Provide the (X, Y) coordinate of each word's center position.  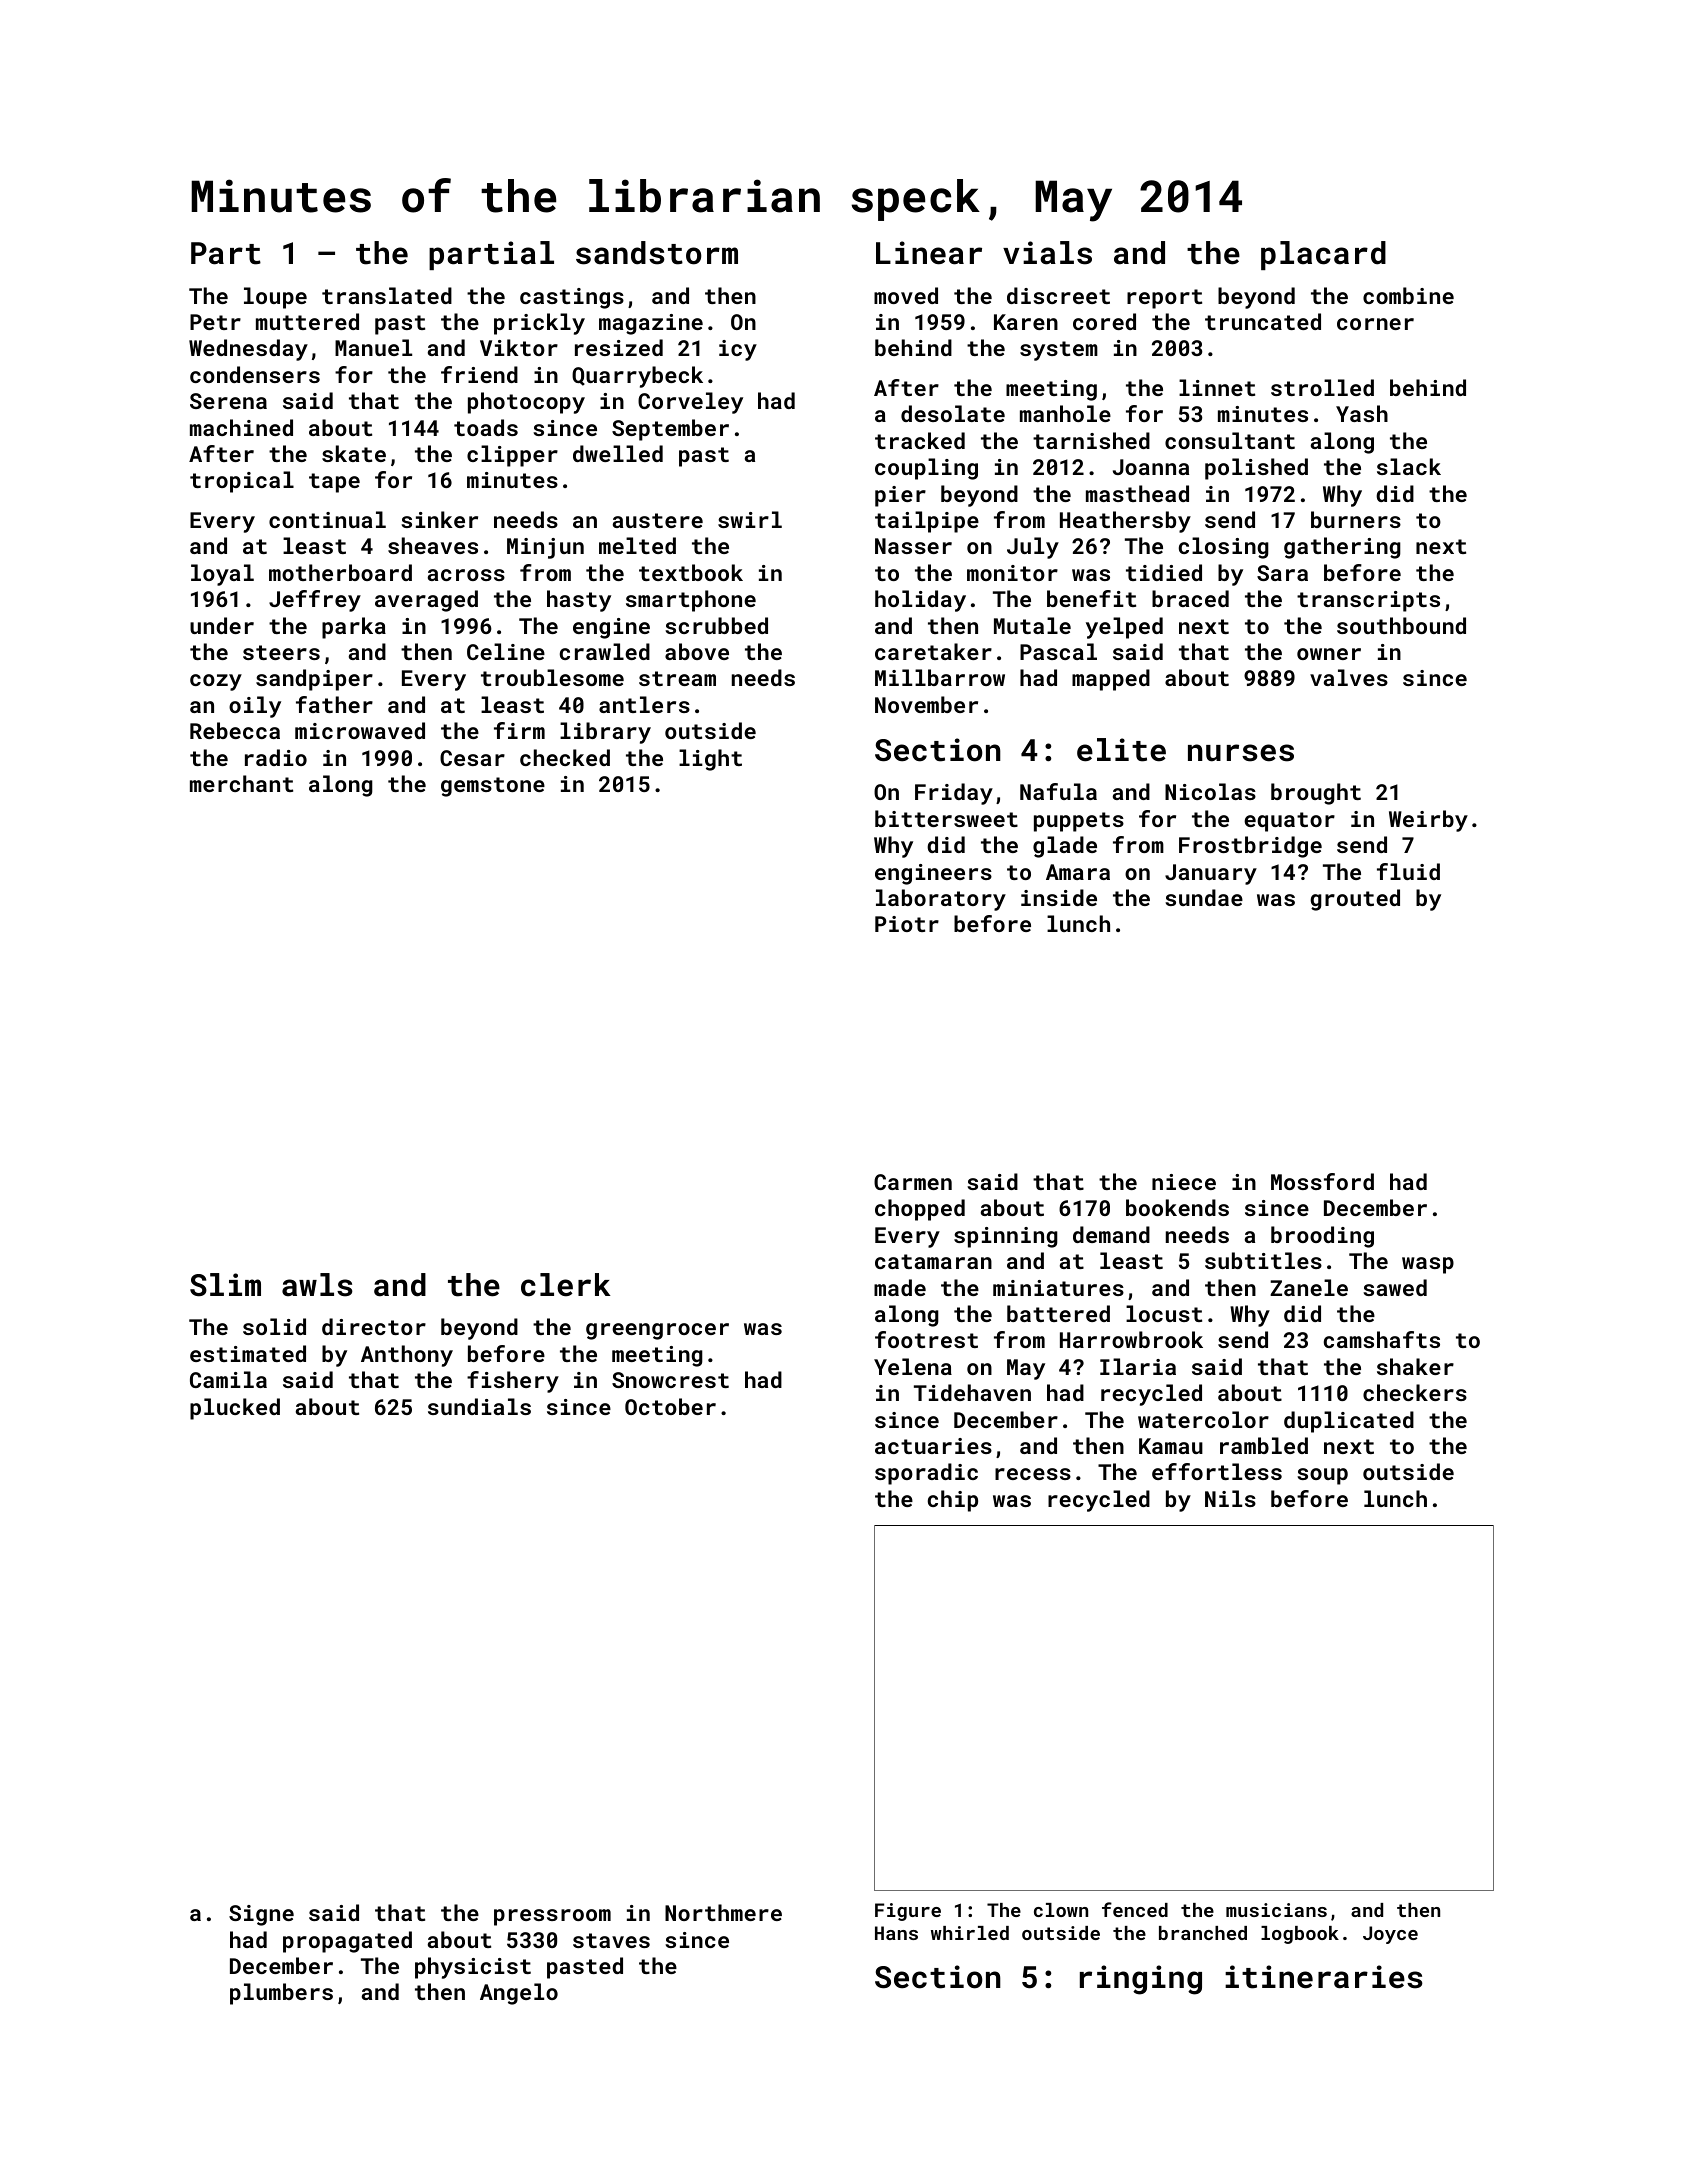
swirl (750, 519)
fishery (513, 1382)
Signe (261, 1915)
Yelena (913, 1366)
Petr (215, 322)
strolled (1322, 387)
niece (1184, 1182)
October (670, 1406)
